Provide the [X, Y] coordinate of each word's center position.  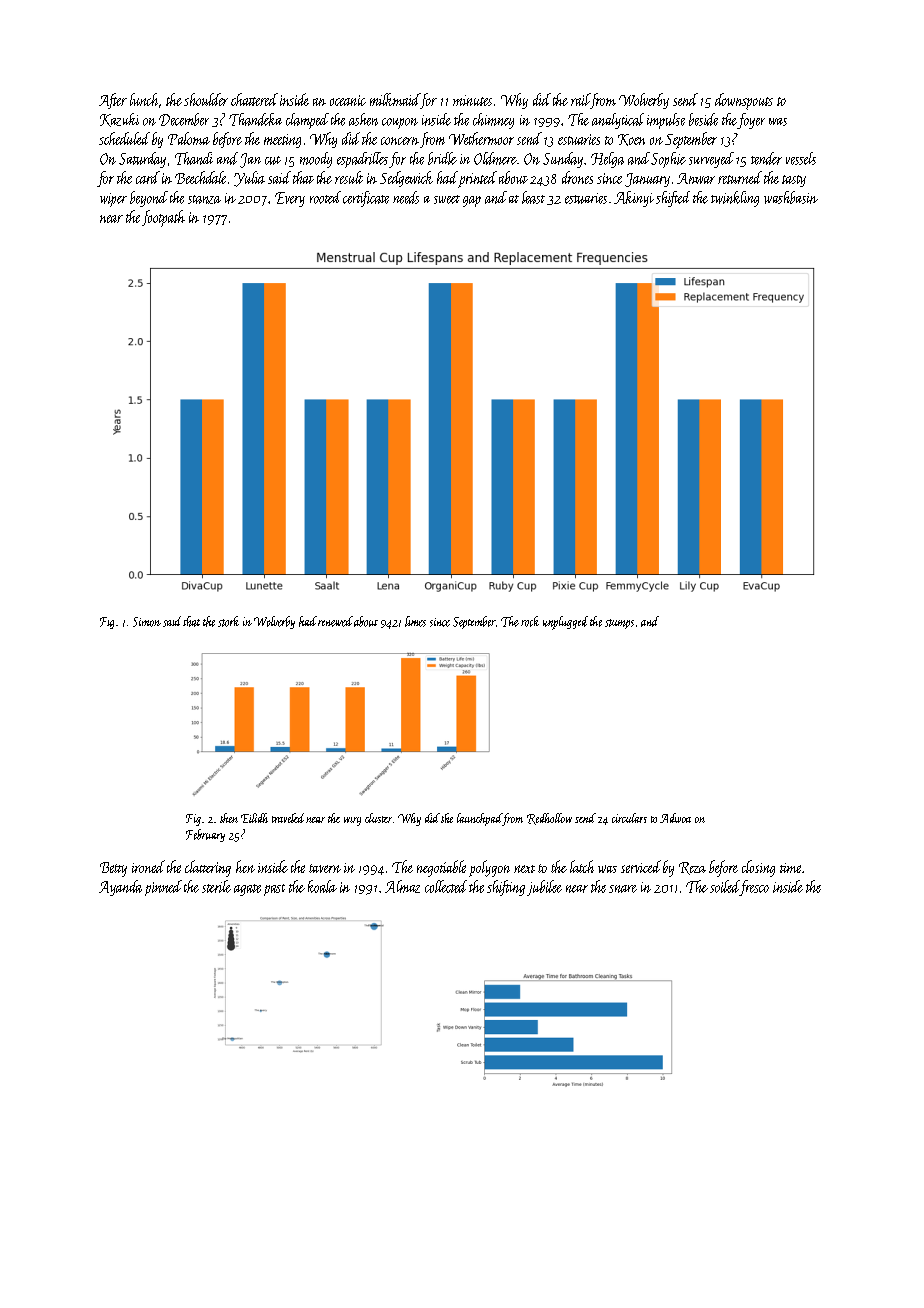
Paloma [189, 138]
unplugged [565, 623]
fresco [754, 888]
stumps [619, 624]
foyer [751, 121]
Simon [147, 622]
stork [228, 621]
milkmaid [395, 99]
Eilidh [254, 818]
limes [415, 621]
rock [530, 621]
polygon [489, 868]
